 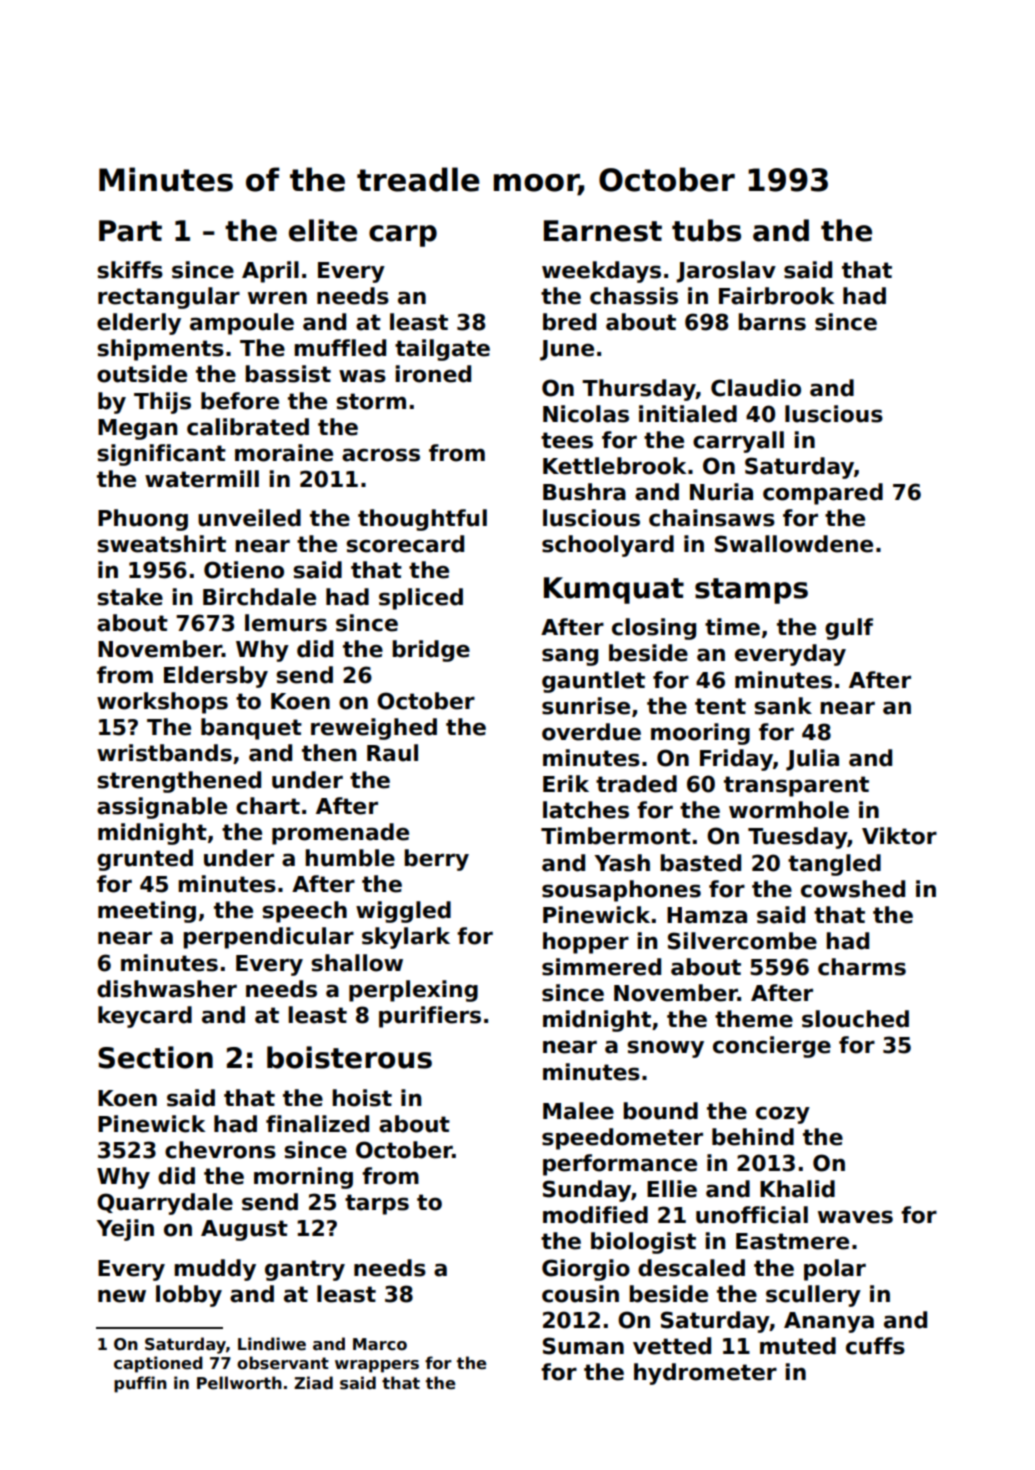 What do you see at coordinates (672, 1346) in the document?
I see `vetted` at bounding box center [672, 1346].
